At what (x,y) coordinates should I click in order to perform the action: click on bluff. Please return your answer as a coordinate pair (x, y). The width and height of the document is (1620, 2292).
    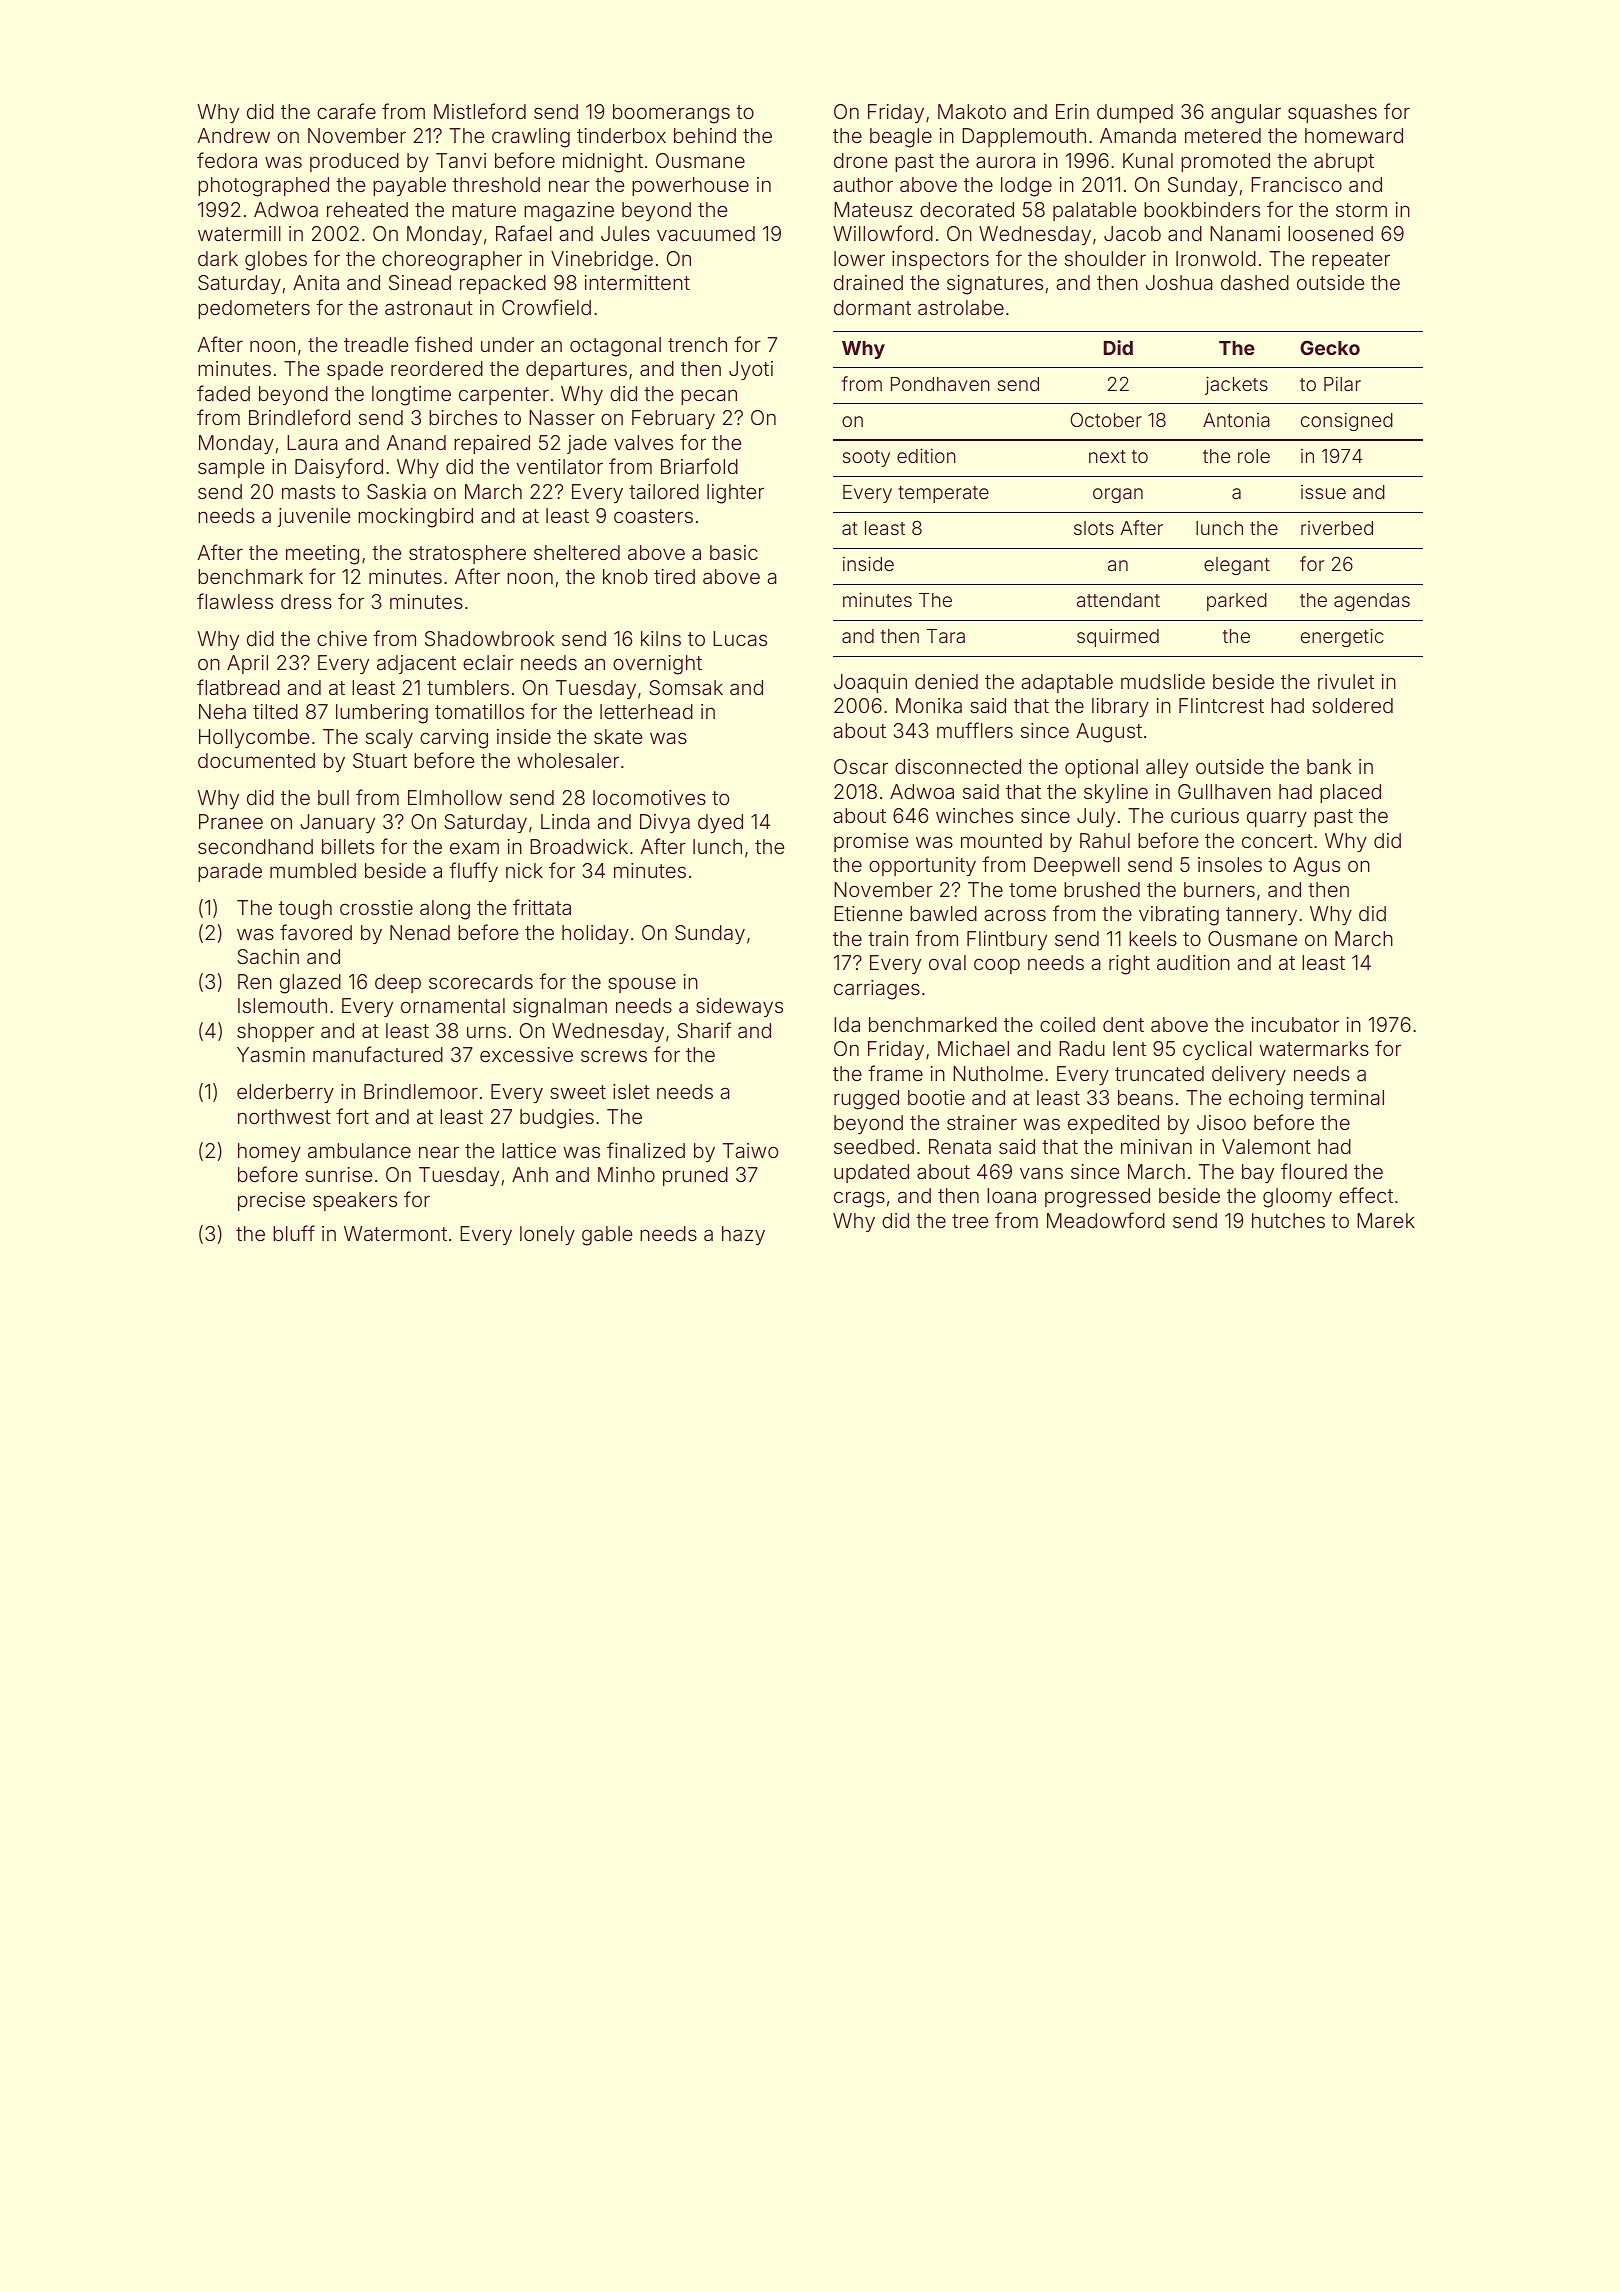
    Looking at the image, I should click on (294, 1233).
